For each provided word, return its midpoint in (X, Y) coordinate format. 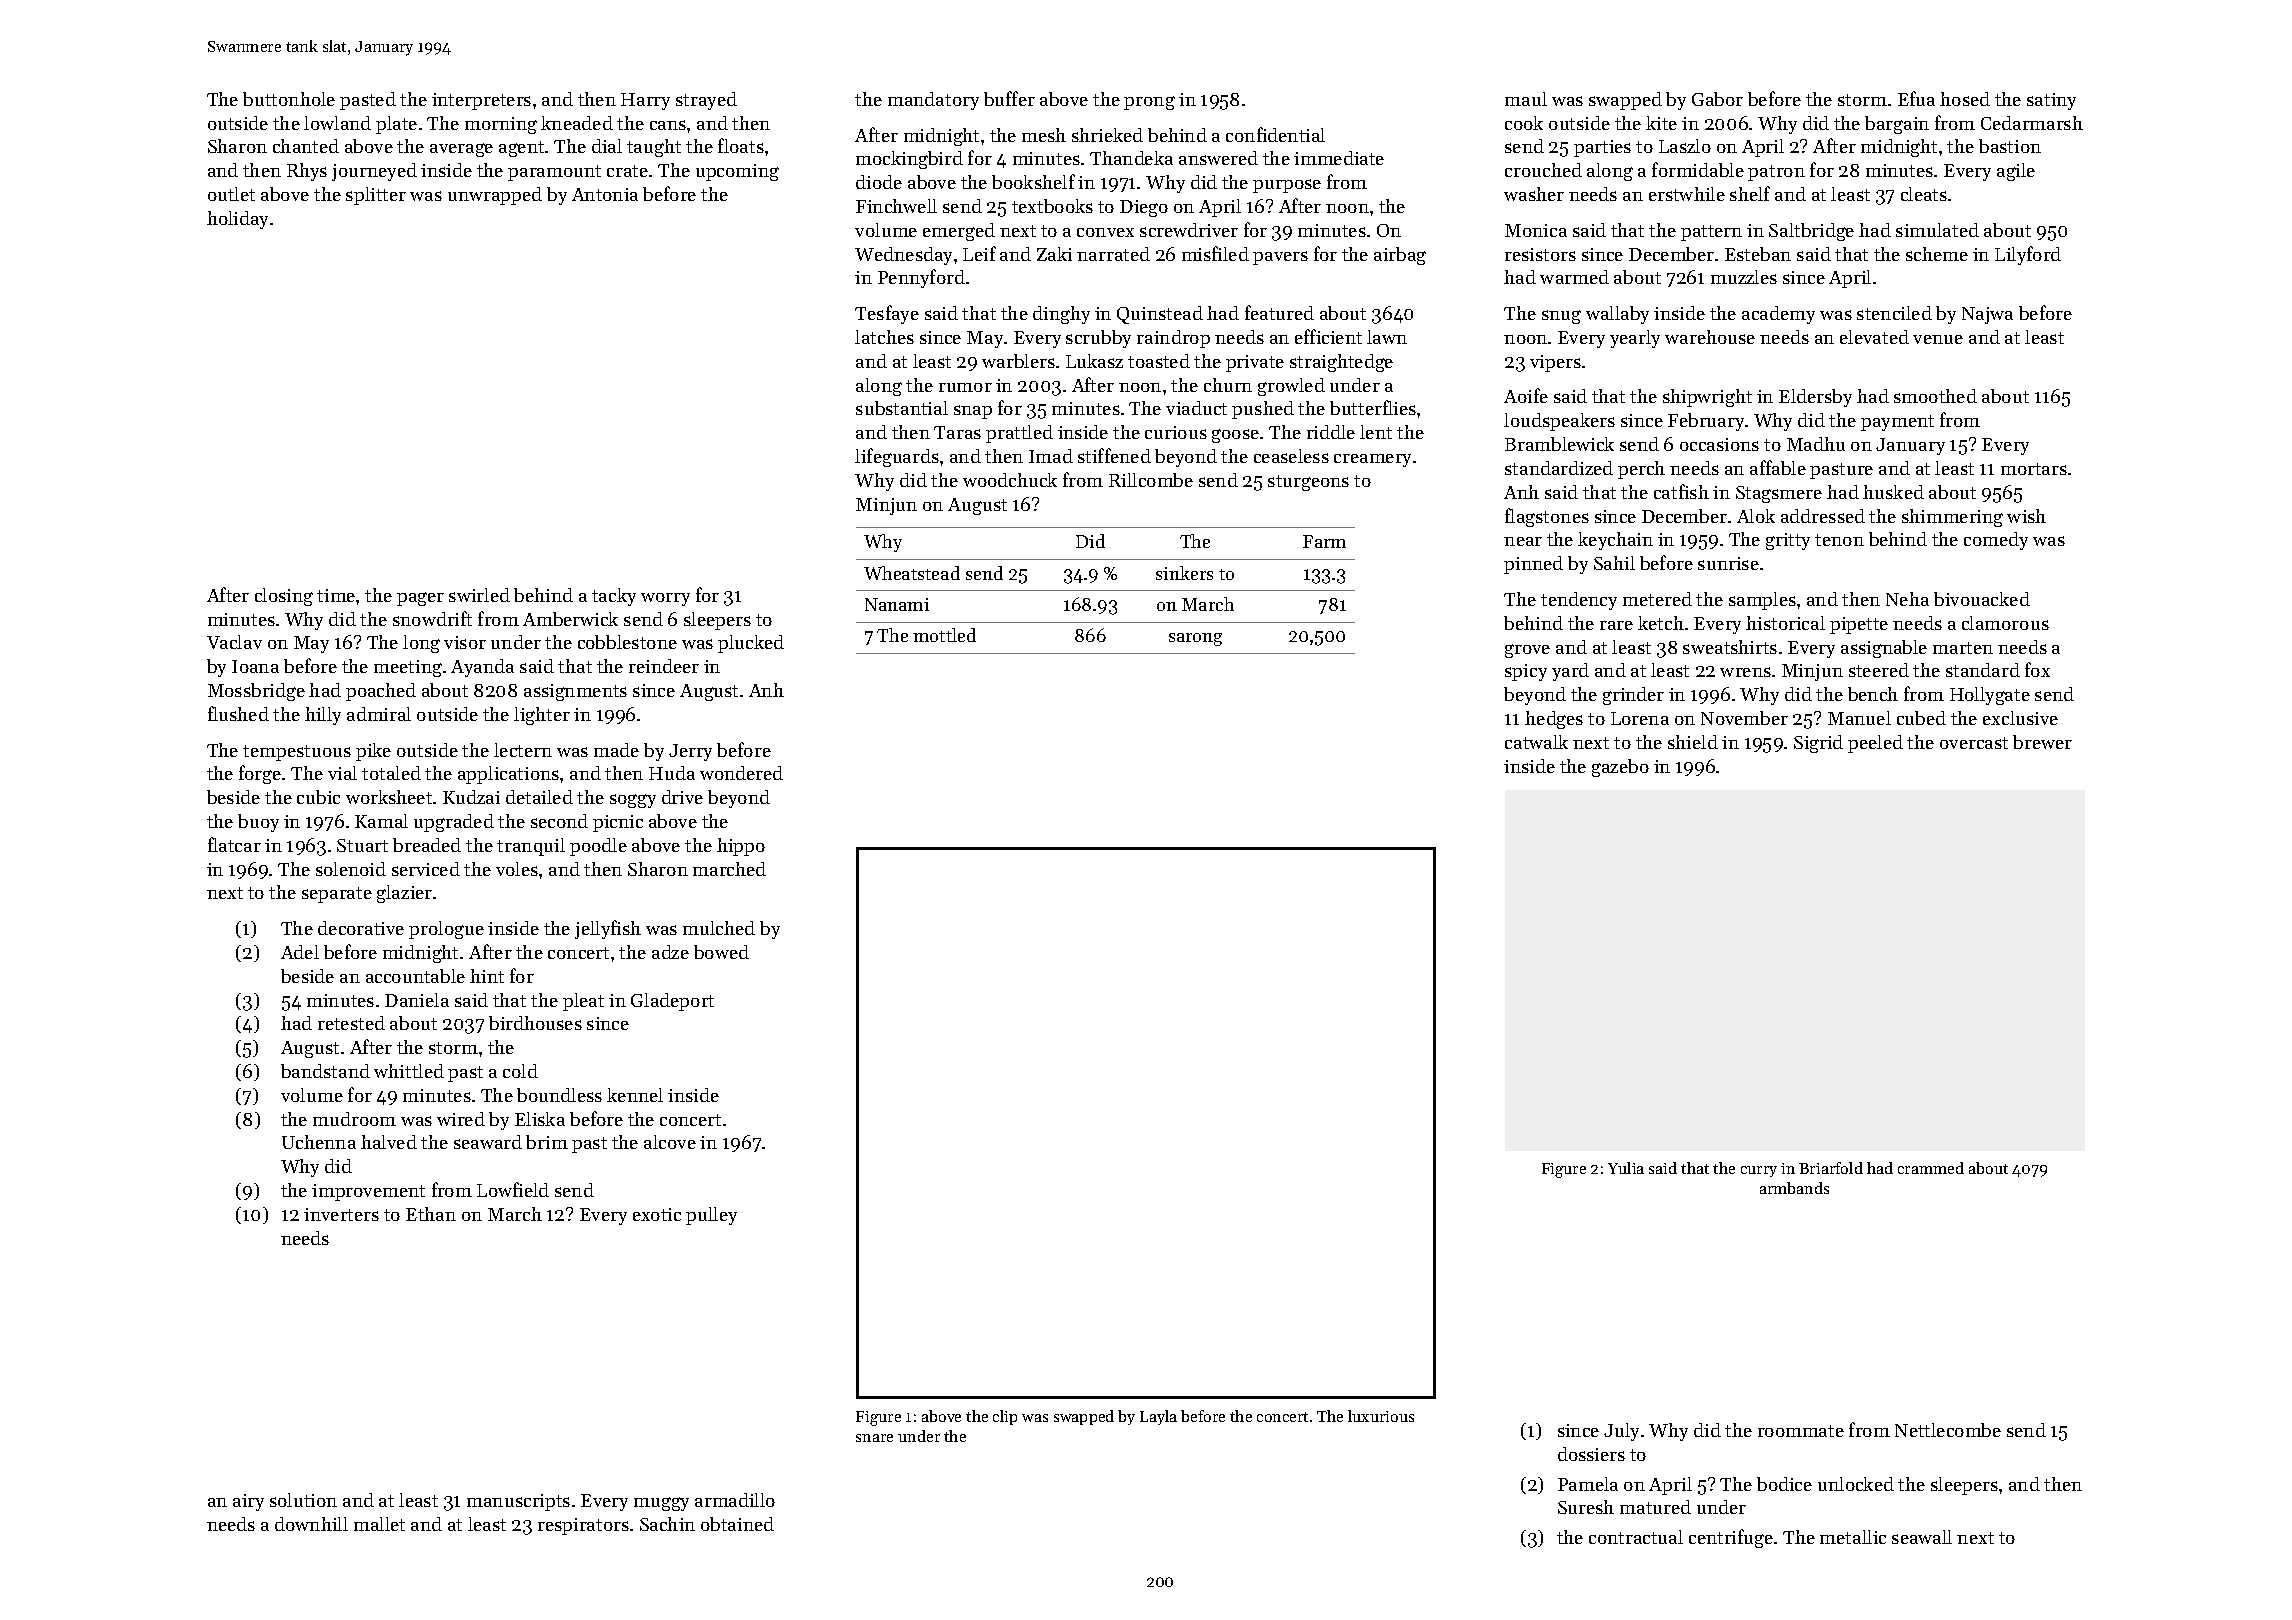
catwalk (1536, 742)
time (336, 595)
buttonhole (289, 99)
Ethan (431, 1214)
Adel (300, 952)
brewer (2042, 742)
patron (1776, 173)
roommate (1801, 1431)
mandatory (933, 101)
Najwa (1987, 315)
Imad (1051, 456)
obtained (737, 1524)
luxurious (1381, 1416)
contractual (1636, 1537)
